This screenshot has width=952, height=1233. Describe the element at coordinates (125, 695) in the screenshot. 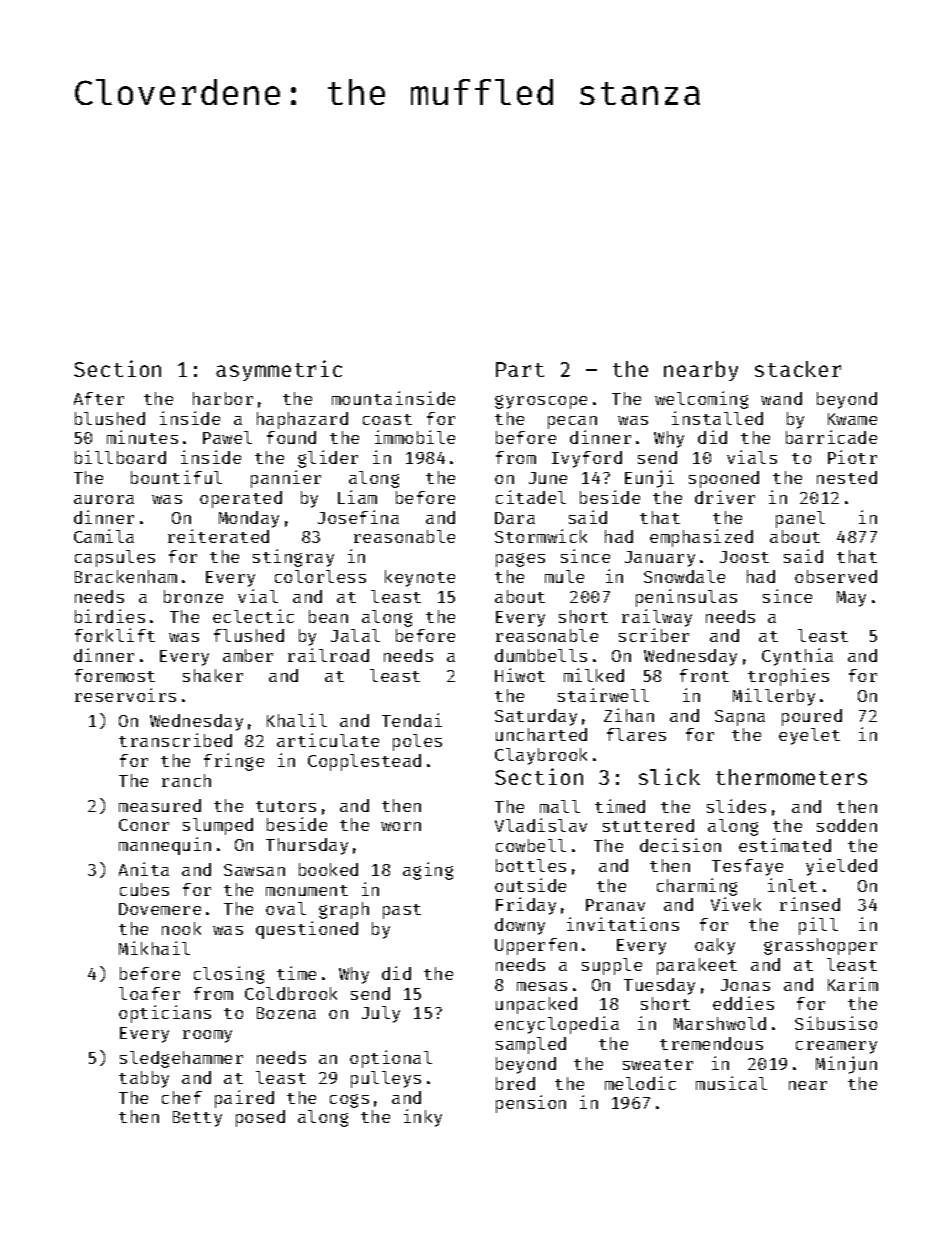

I see `reservoirs` at that location.
